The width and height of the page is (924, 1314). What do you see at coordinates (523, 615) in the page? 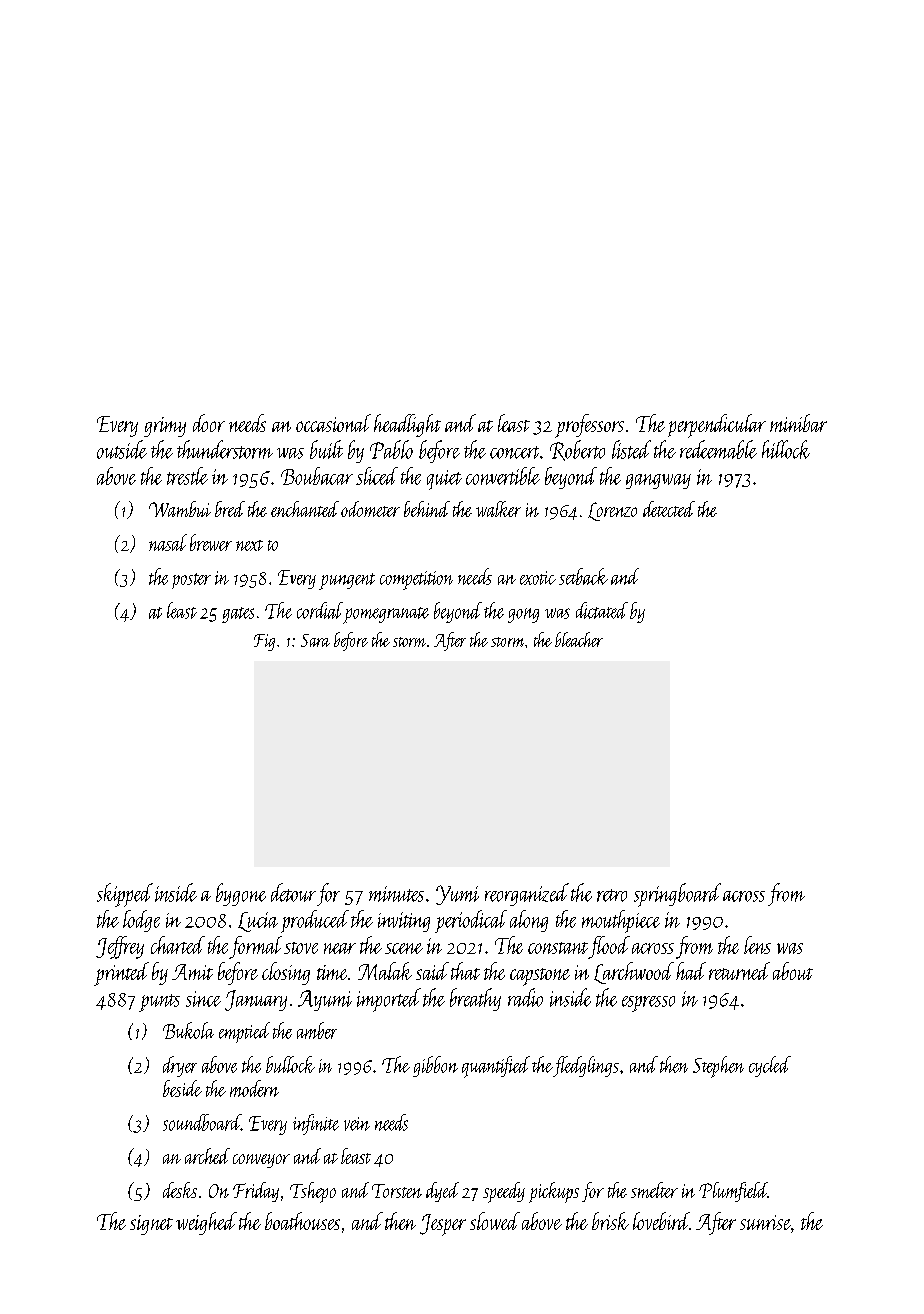
I see `gong` at bounding box center [523, 615].
